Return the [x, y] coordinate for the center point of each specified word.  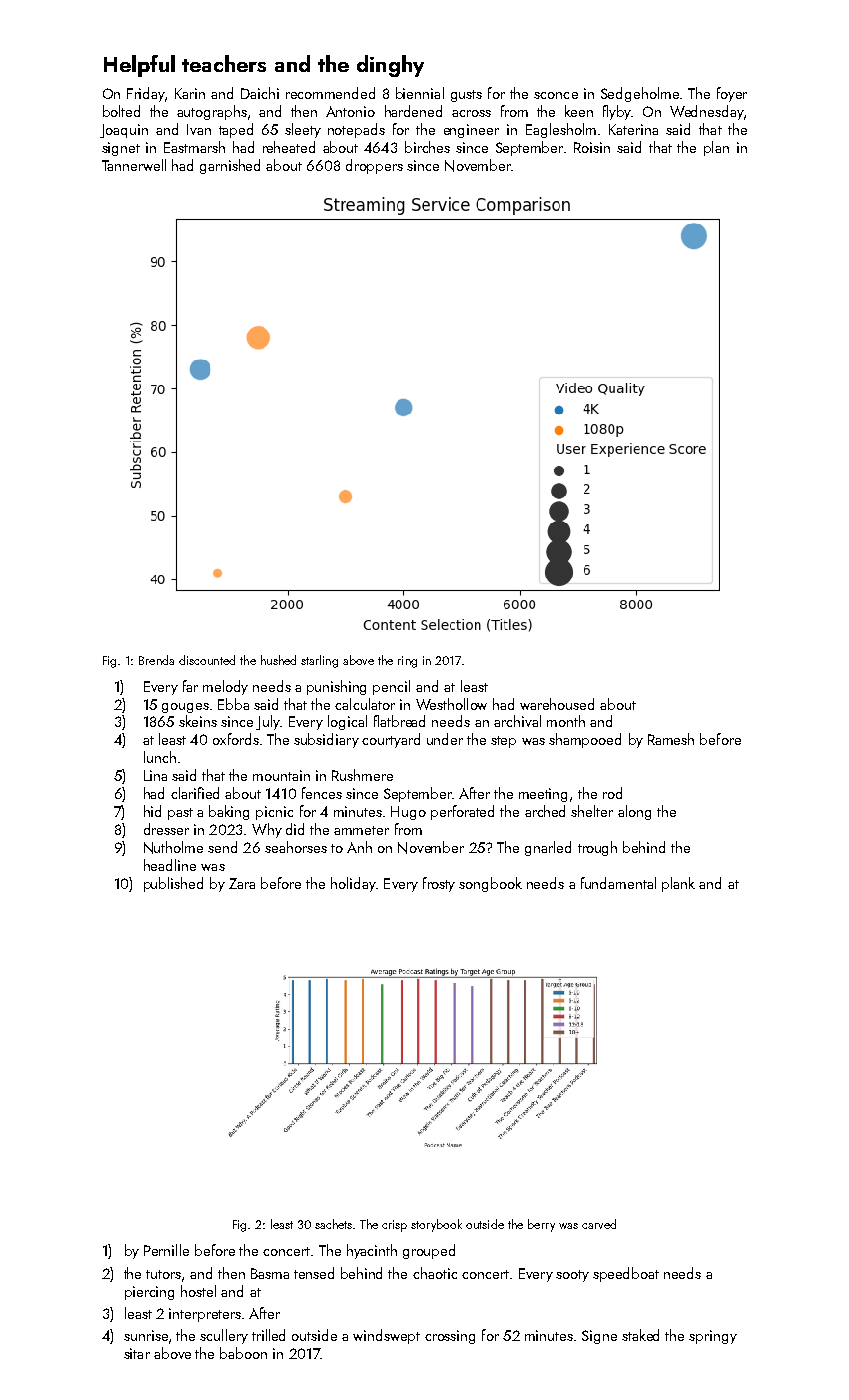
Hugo [408, 813]
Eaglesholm [561, 130]
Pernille [166, 1250]
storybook [436, 1225]
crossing [450, 1337]
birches [427, 147]
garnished [230, 166]
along [634, 812]
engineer [471, 131]
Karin [190, 93]
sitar [137, 1353]
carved [599, 1224]
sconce [556, 95]
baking [229, 812]
